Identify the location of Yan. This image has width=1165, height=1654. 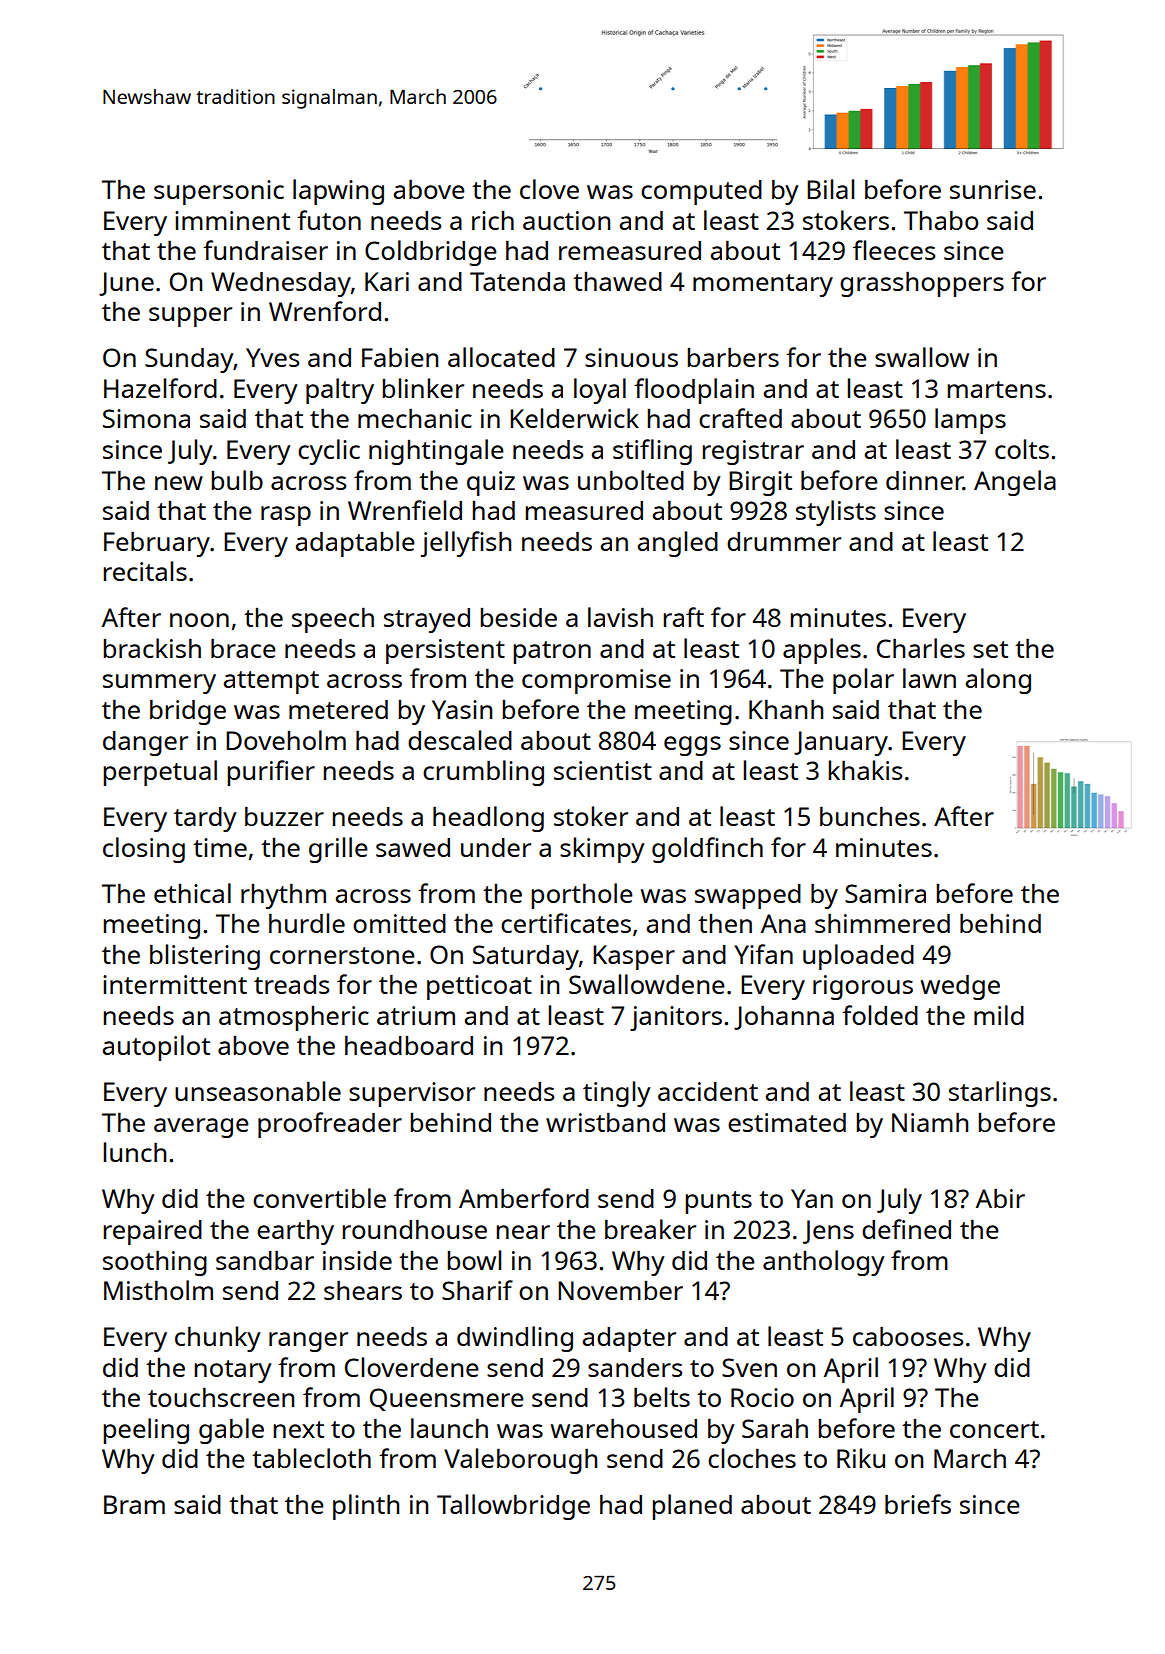
(812, 1198).
